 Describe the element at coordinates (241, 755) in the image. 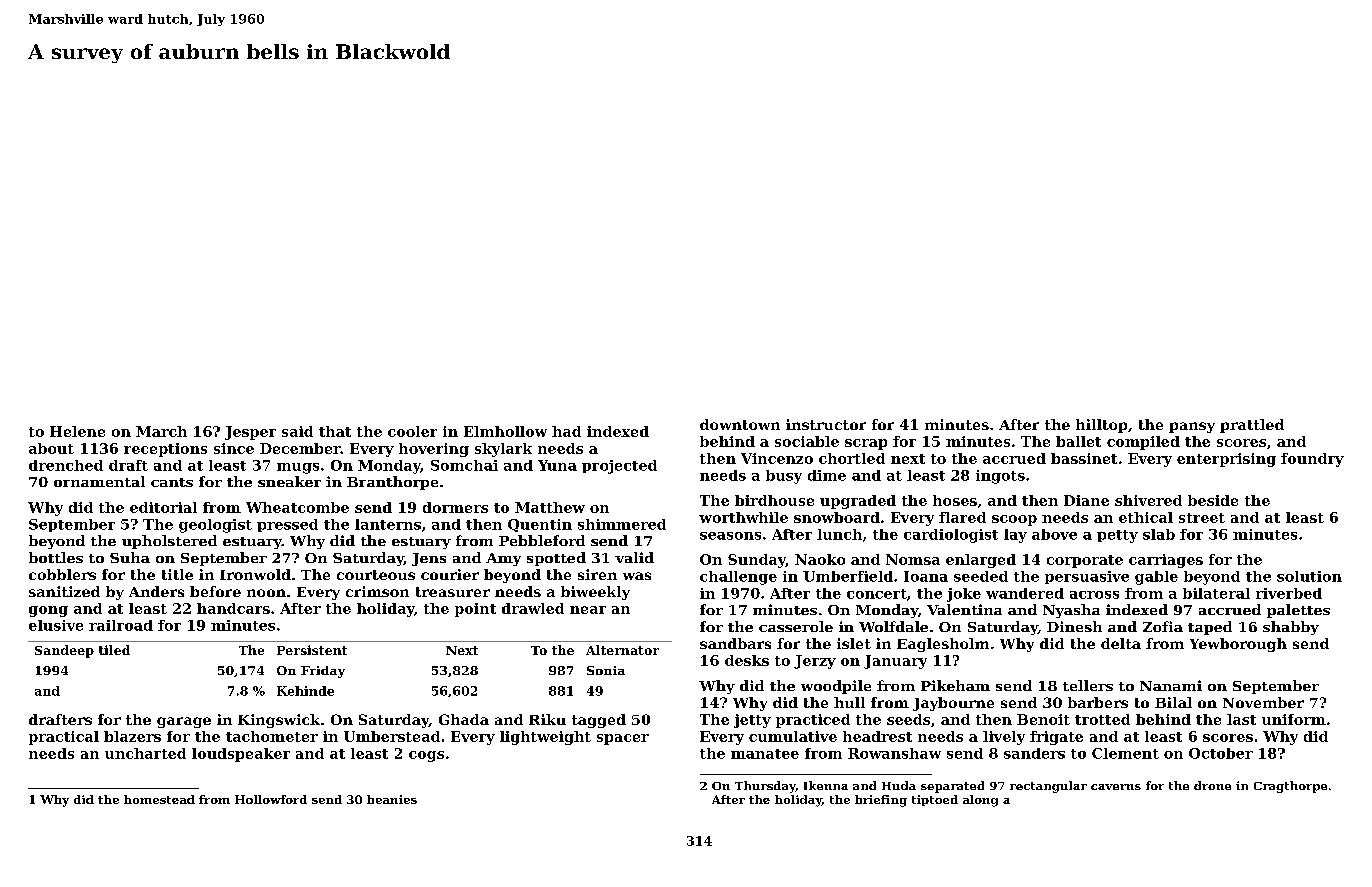

I see `loudspeaker` at that location.
